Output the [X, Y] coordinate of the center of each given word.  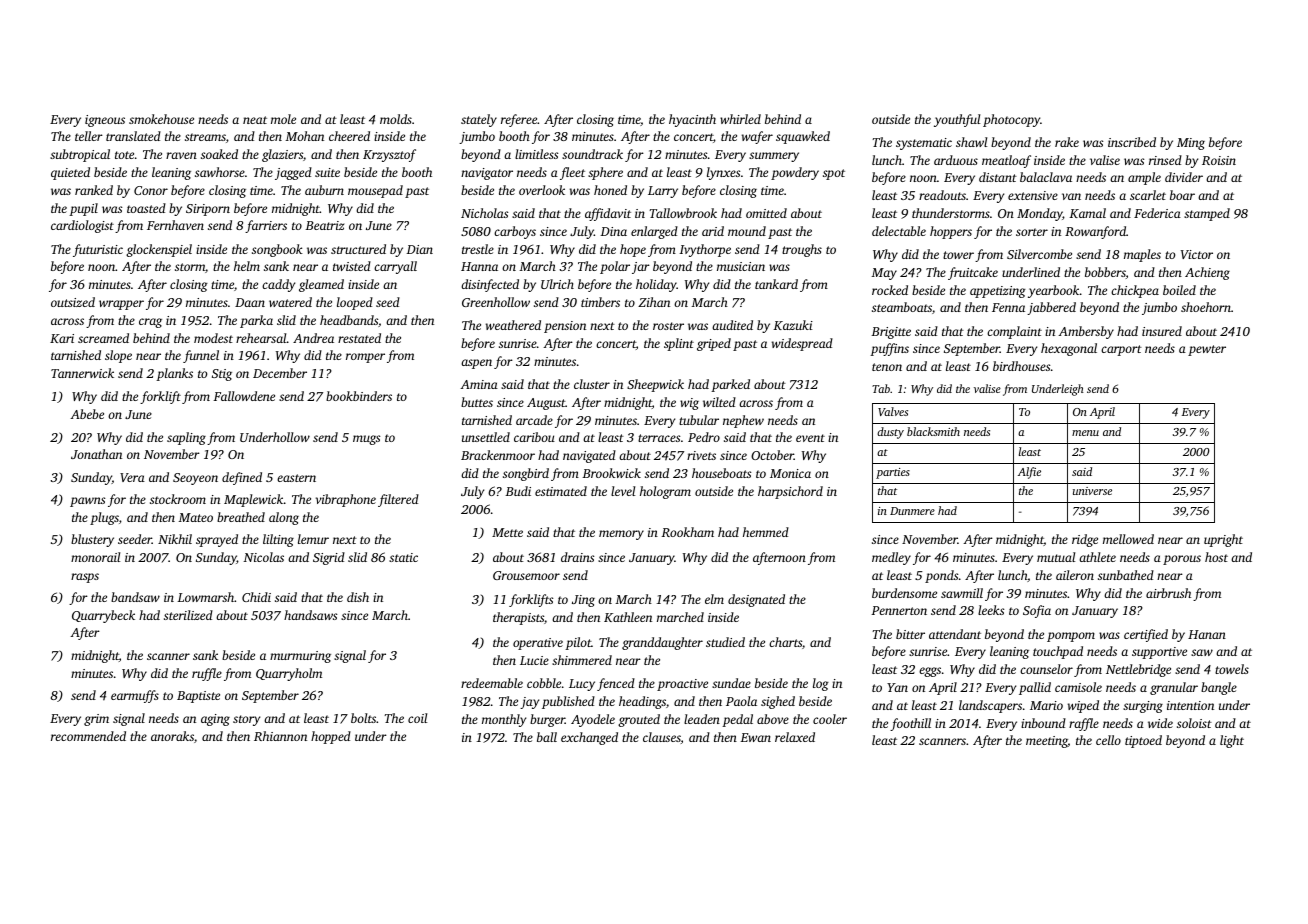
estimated [561, 491]
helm [247, 266]
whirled [740, 119]
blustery [92, 540]
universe [1092, 491]
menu [1085, 433]
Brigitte [891, 333]
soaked [219, 154]
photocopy [1012, 120]
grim [96, 720]
